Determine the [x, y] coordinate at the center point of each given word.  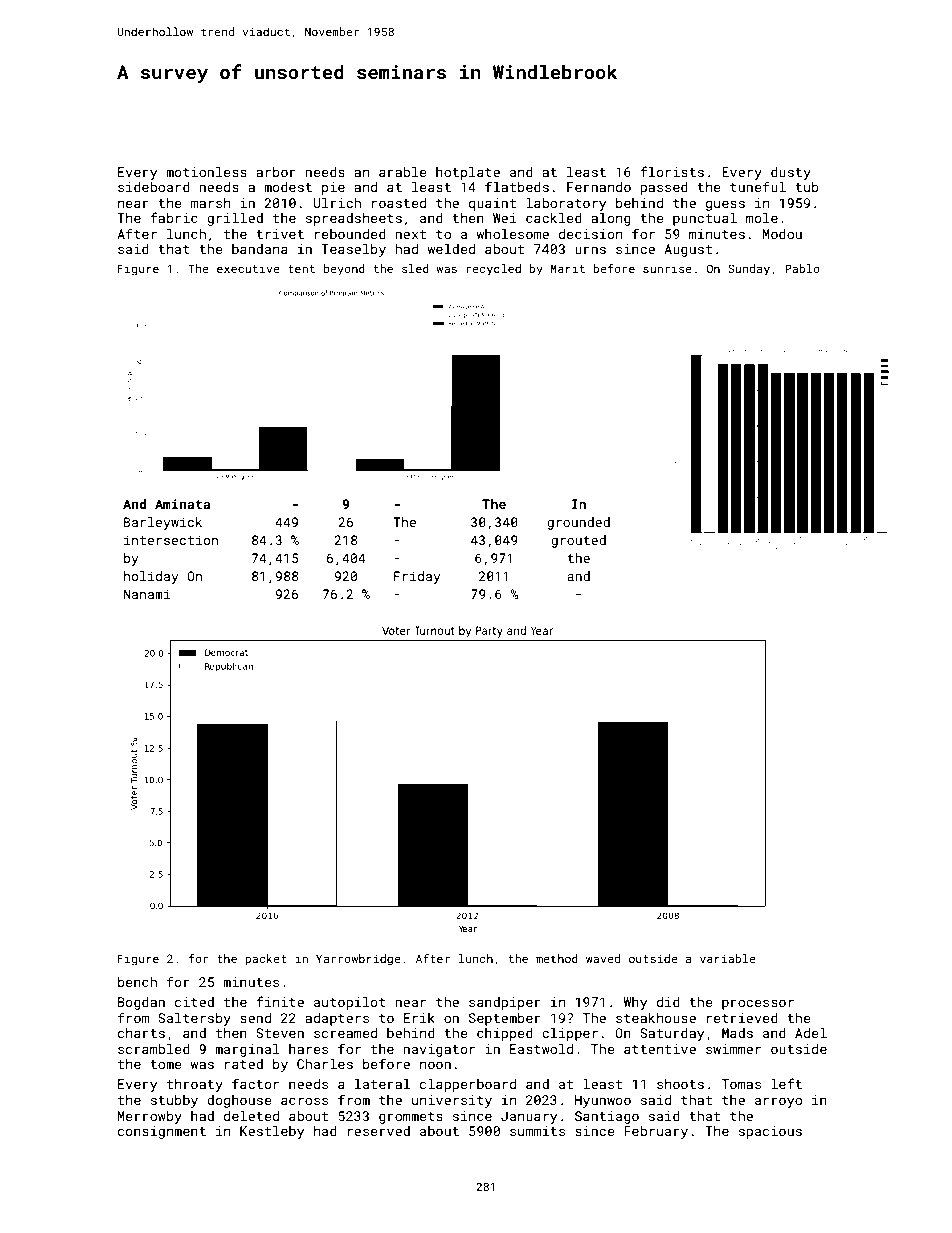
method [557, 958]
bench [137, 982]
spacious [770, 1132]
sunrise [667, 268]
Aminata [182, 504]
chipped [505, 1034]
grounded [578, 523]
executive [248, 268]
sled [415, 268]
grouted [578, 541]
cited [194, 1002]
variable [728, 958]
